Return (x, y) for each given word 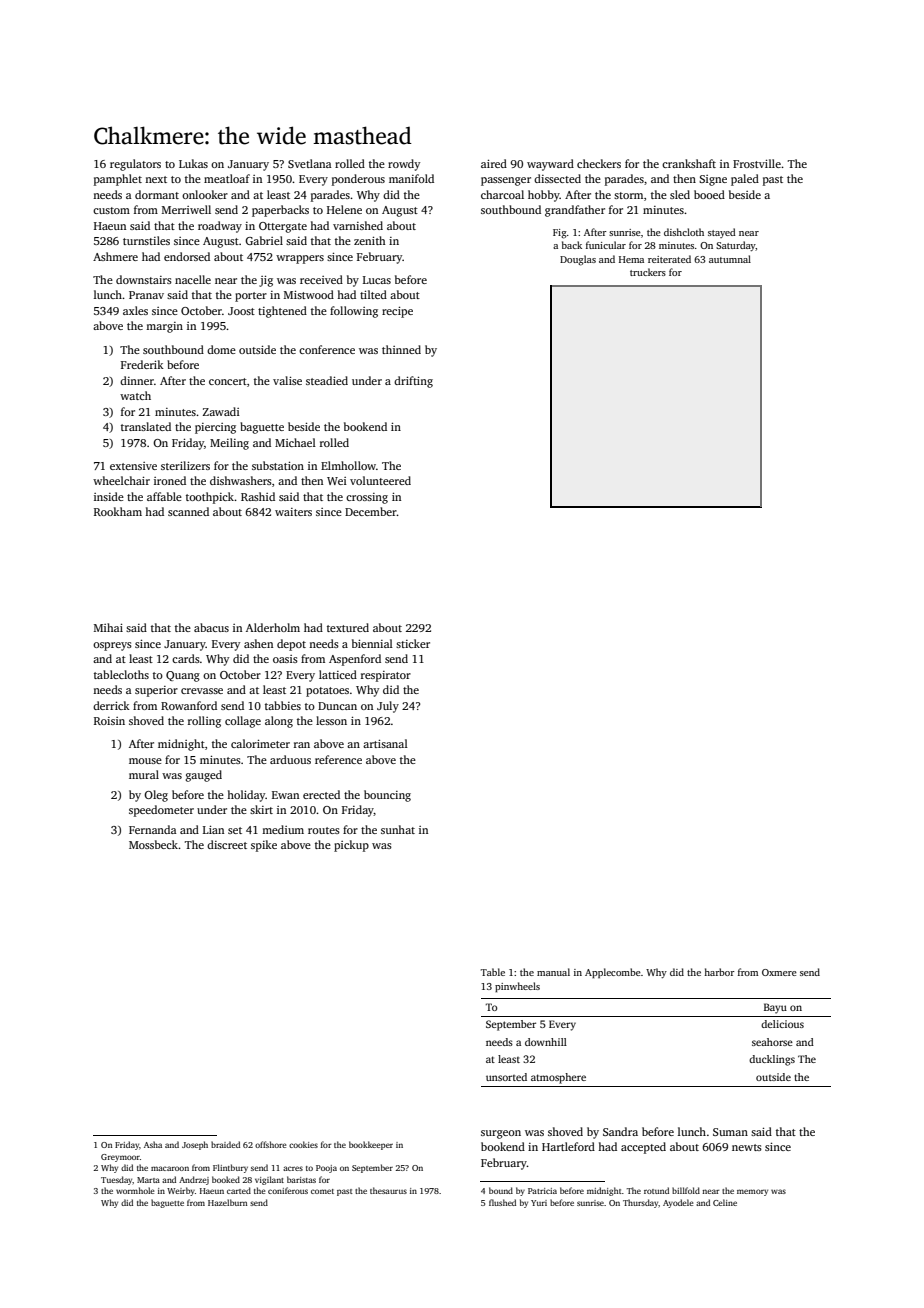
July (388, 707)
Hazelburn (227, 1202)
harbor (719, 972)
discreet (227, 844)
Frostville (757, 163)
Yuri (539, 1203)
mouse (145, 761)
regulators (135, 165)
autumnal (730, 259)
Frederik (142, 364)
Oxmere (779, 972)
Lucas (377, 280)
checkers (599, 163)
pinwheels (517, 987)
